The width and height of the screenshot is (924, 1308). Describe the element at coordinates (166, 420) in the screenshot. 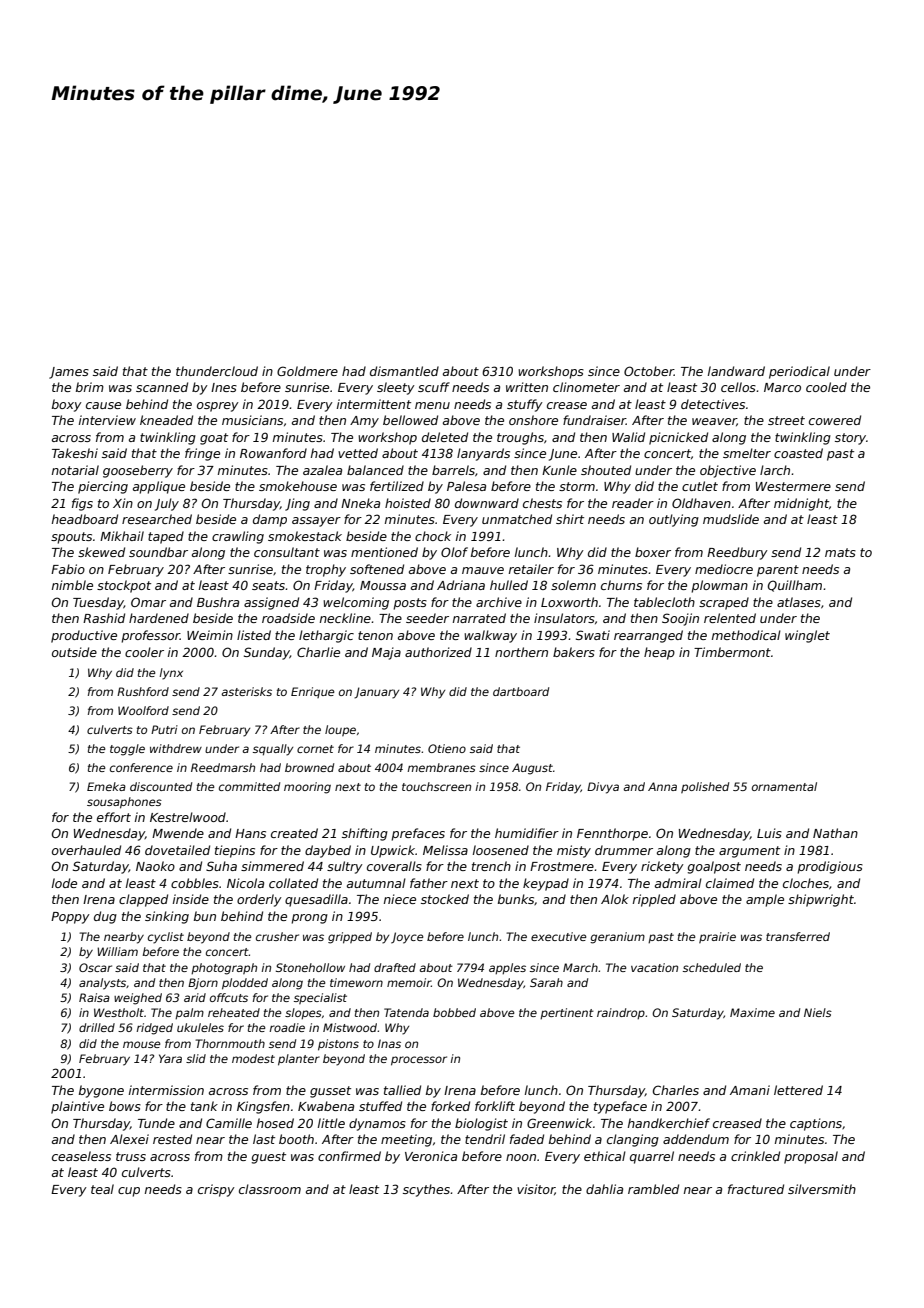

I see `kneaded` at that location.
